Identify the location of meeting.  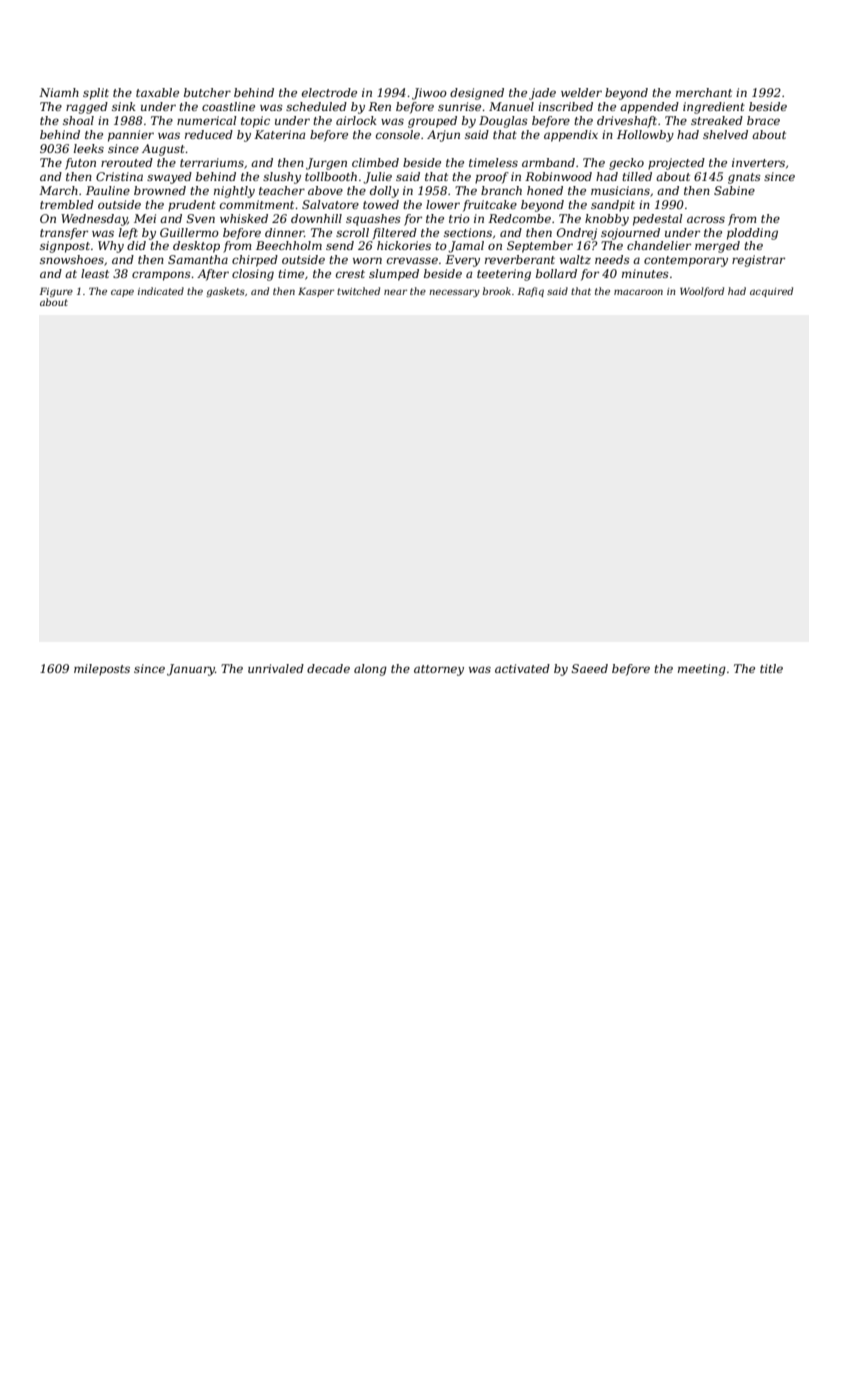
(702, 670).
